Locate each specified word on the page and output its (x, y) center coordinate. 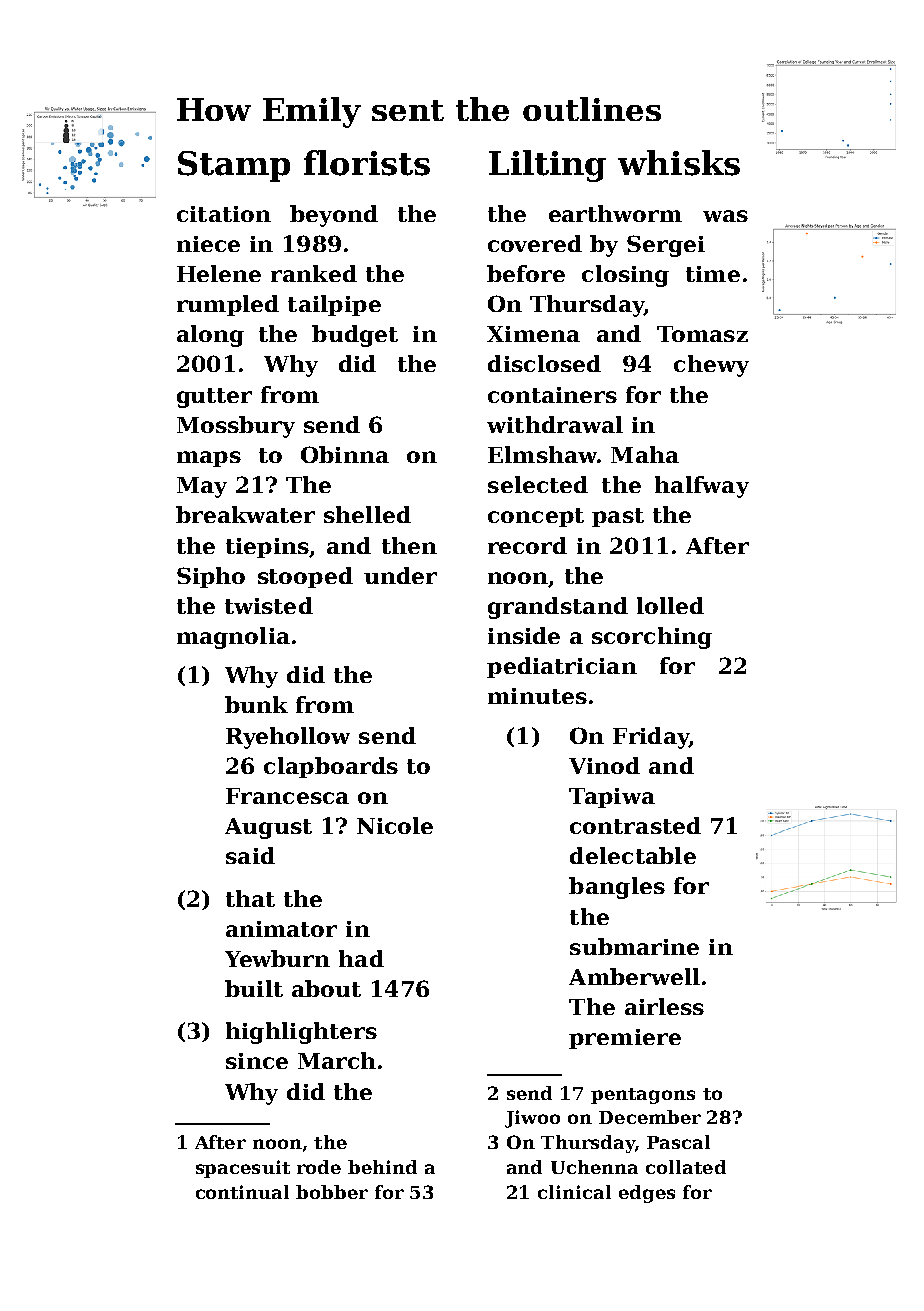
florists (367, 163)
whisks (679, 163)
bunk (256, 704)
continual (242, 1192)
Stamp (234, 166)
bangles (617, 888)
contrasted (635, 825)
